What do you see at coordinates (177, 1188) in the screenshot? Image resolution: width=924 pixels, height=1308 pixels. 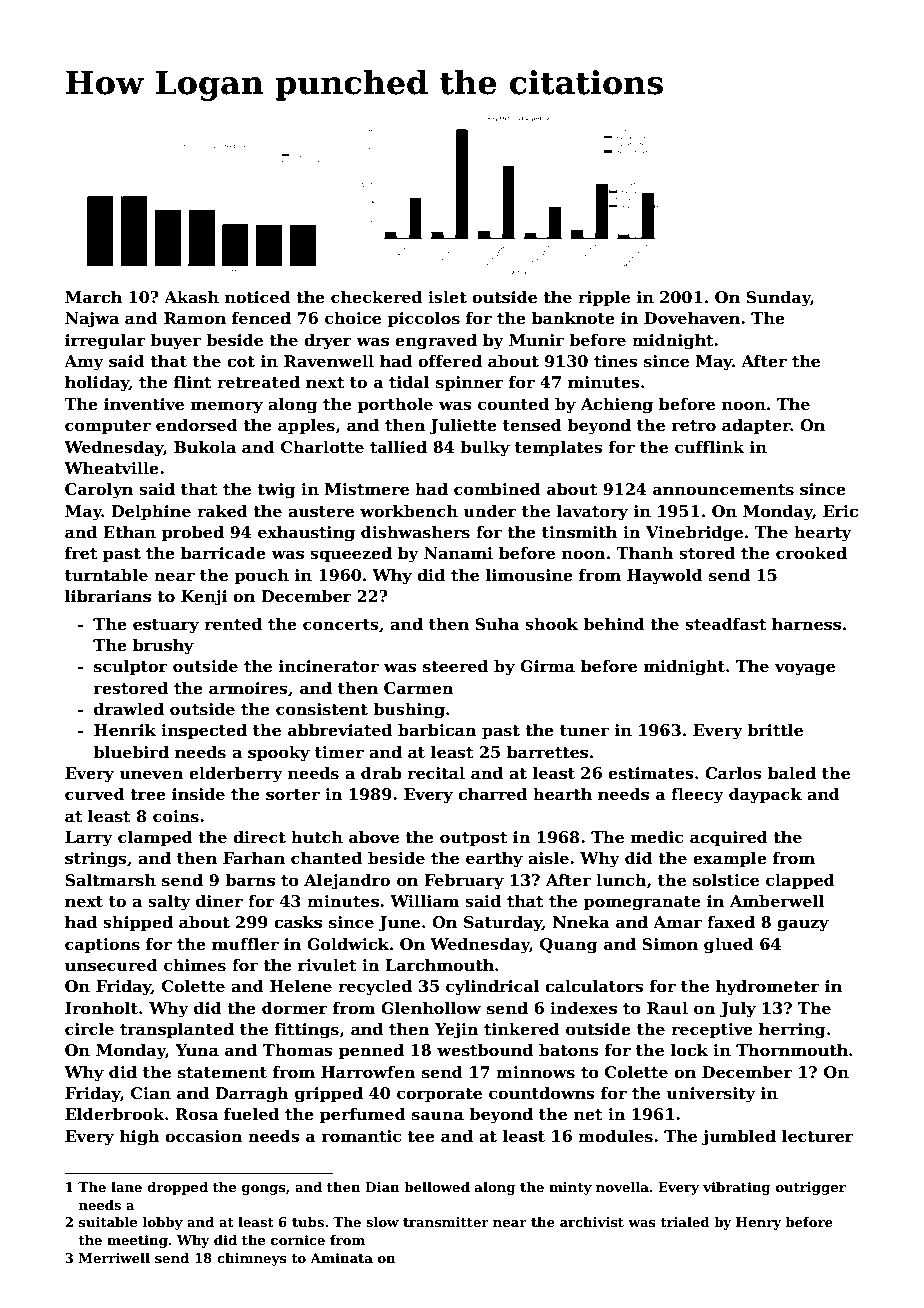 I see `dropped` at bounding box center [177, 1188].
